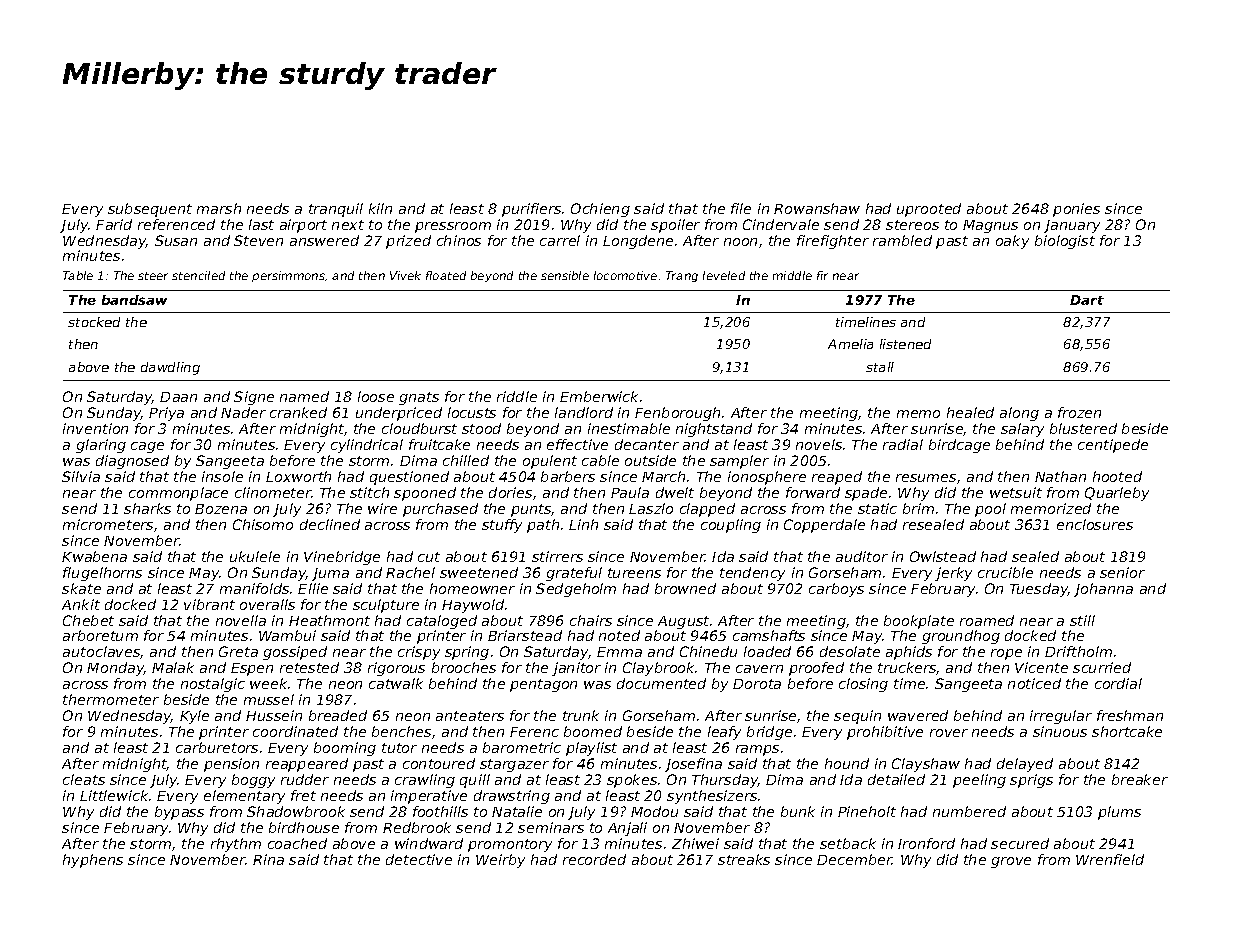 Image resolution: width=1233 pixels, height=952 pixels. Describe the element at coordinates (1022, 430) in the image. I see `salary` at that location.
